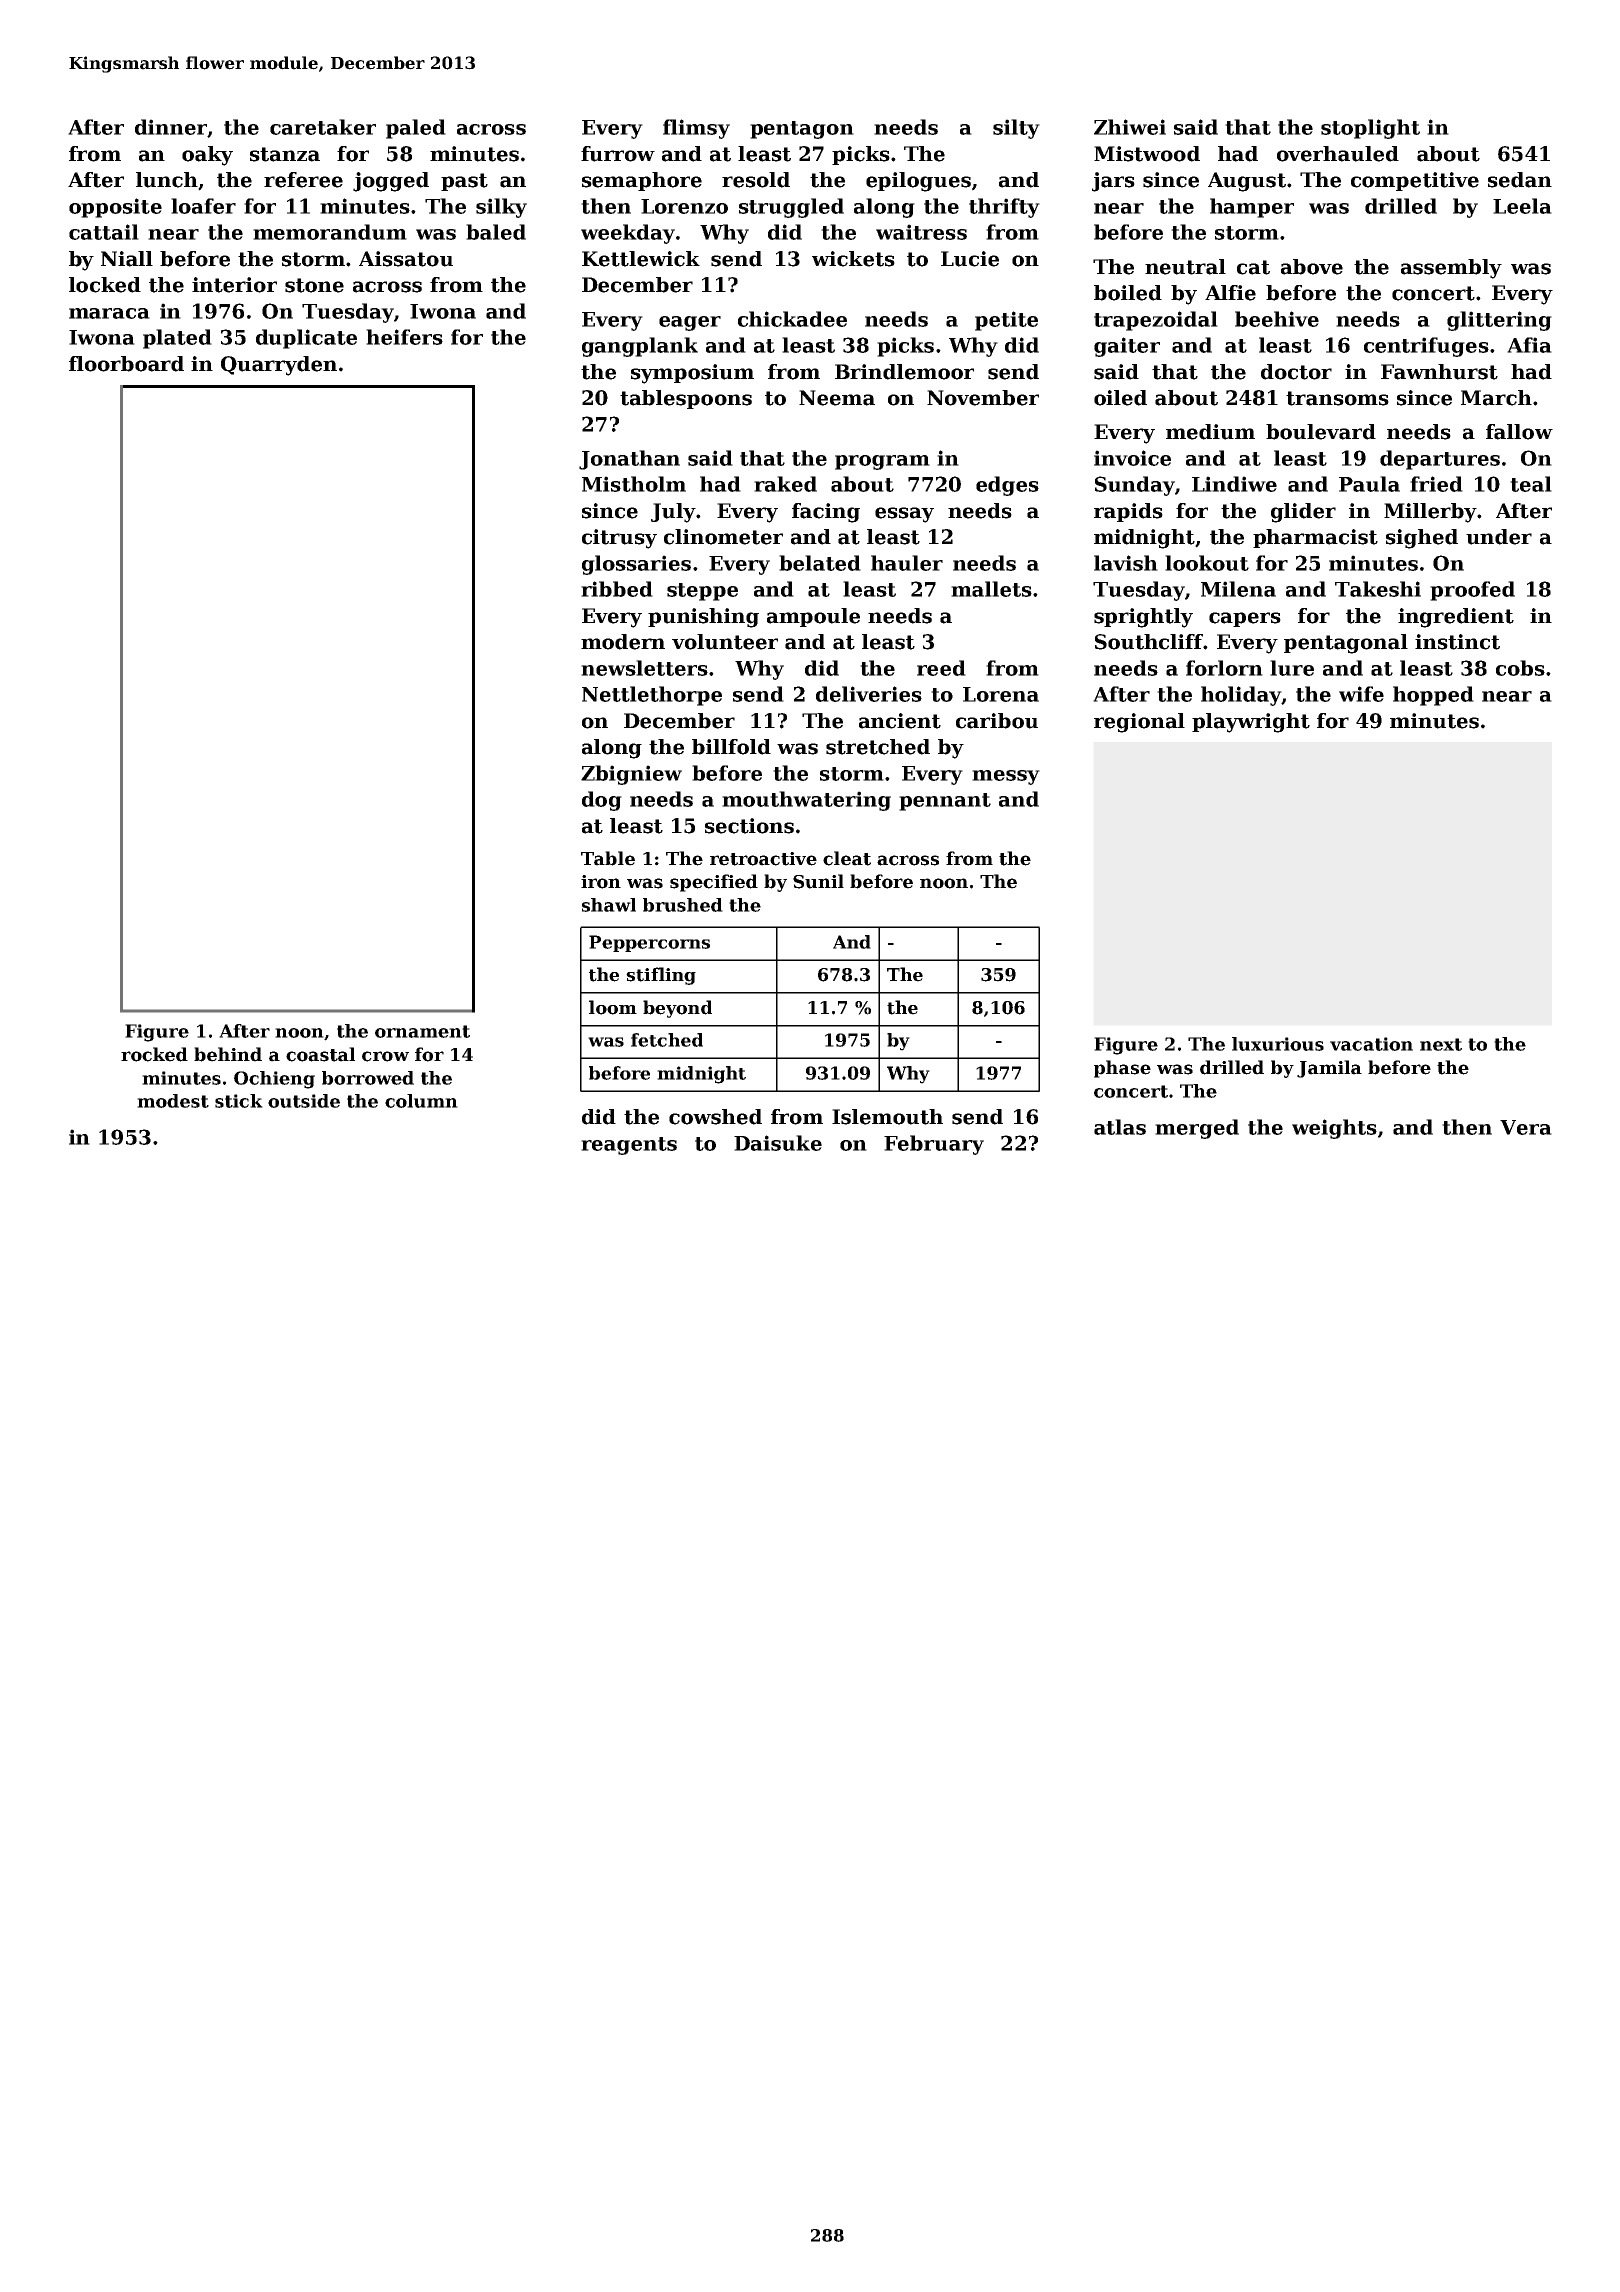 The image size is (1620, 2292). Describe the element at coordinates (404, 337) in the document. I see `heifers` at that location.
